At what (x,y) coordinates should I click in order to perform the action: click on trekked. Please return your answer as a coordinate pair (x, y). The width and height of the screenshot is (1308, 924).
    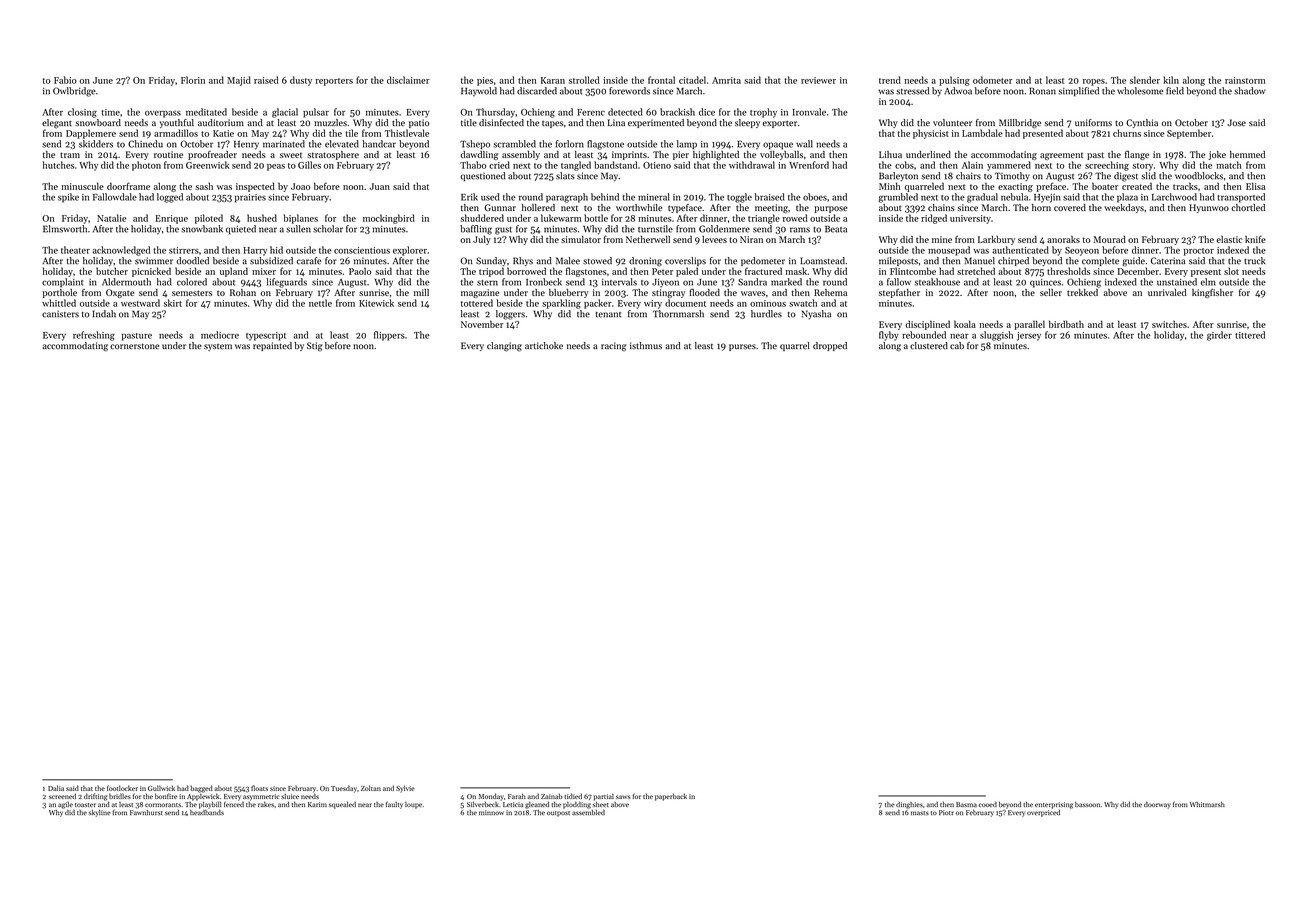
    Looking at the image, I should click on (1082, 292).
